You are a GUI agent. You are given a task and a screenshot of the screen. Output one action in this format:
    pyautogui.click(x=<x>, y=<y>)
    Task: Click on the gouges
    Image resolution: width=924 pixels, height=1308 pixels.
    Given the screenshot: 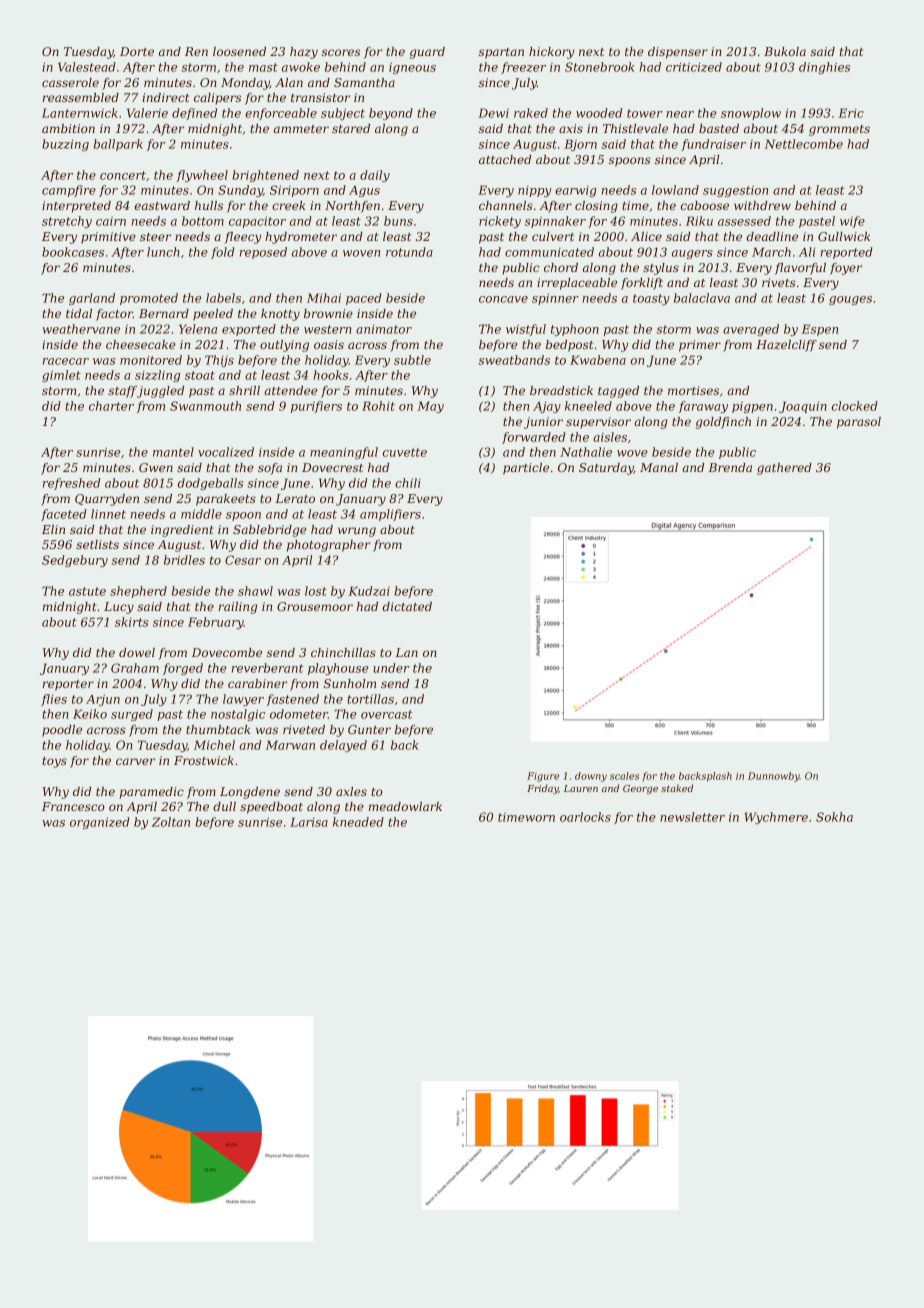 What is the action you would take?
    pyautogui.click(x=850, y=300)
